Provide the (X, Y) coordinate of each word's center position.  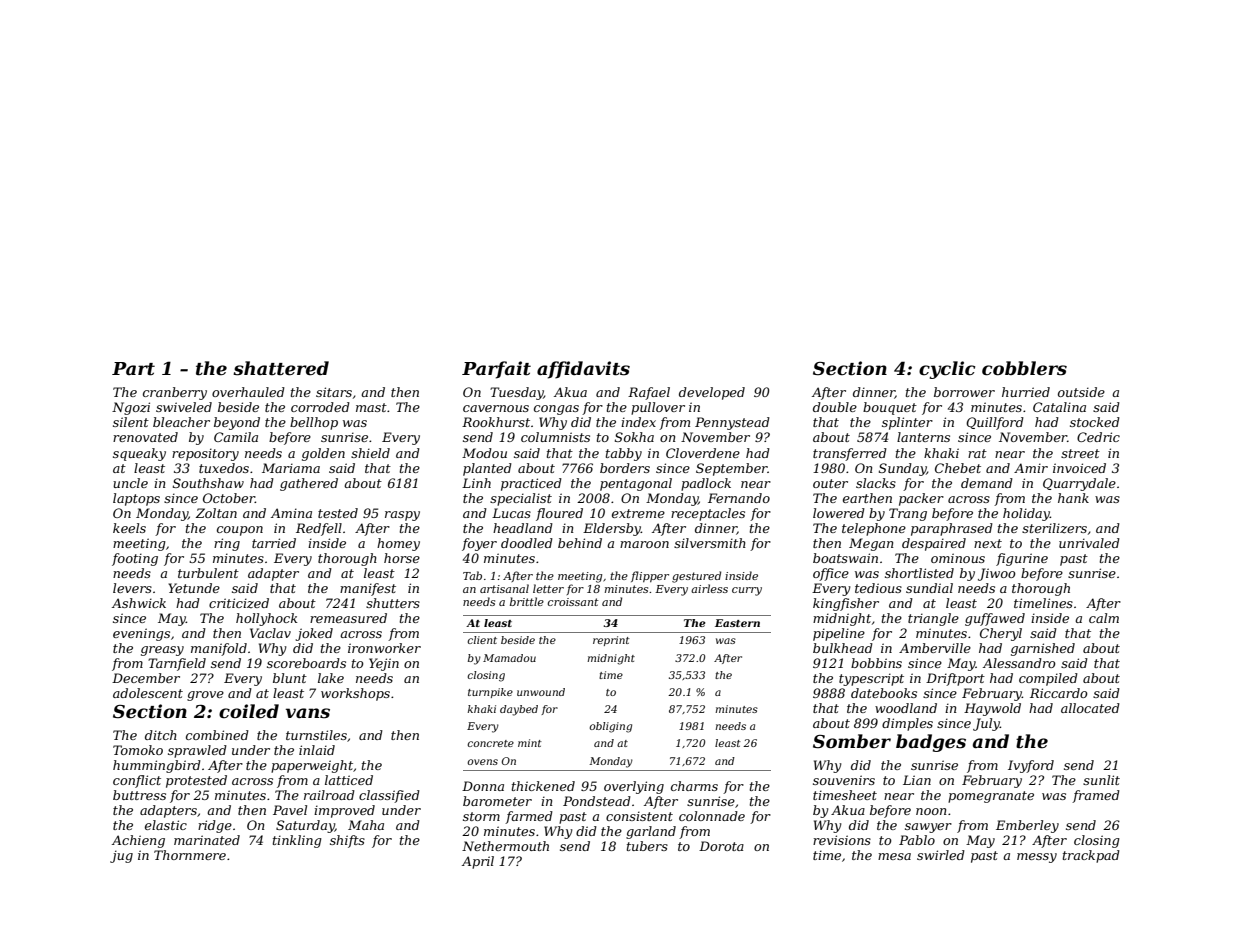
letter (548, 588)
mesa (894, 856)
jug (121, 856)
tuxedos (224, 468)
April (478, 862)
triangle (933, 619)
